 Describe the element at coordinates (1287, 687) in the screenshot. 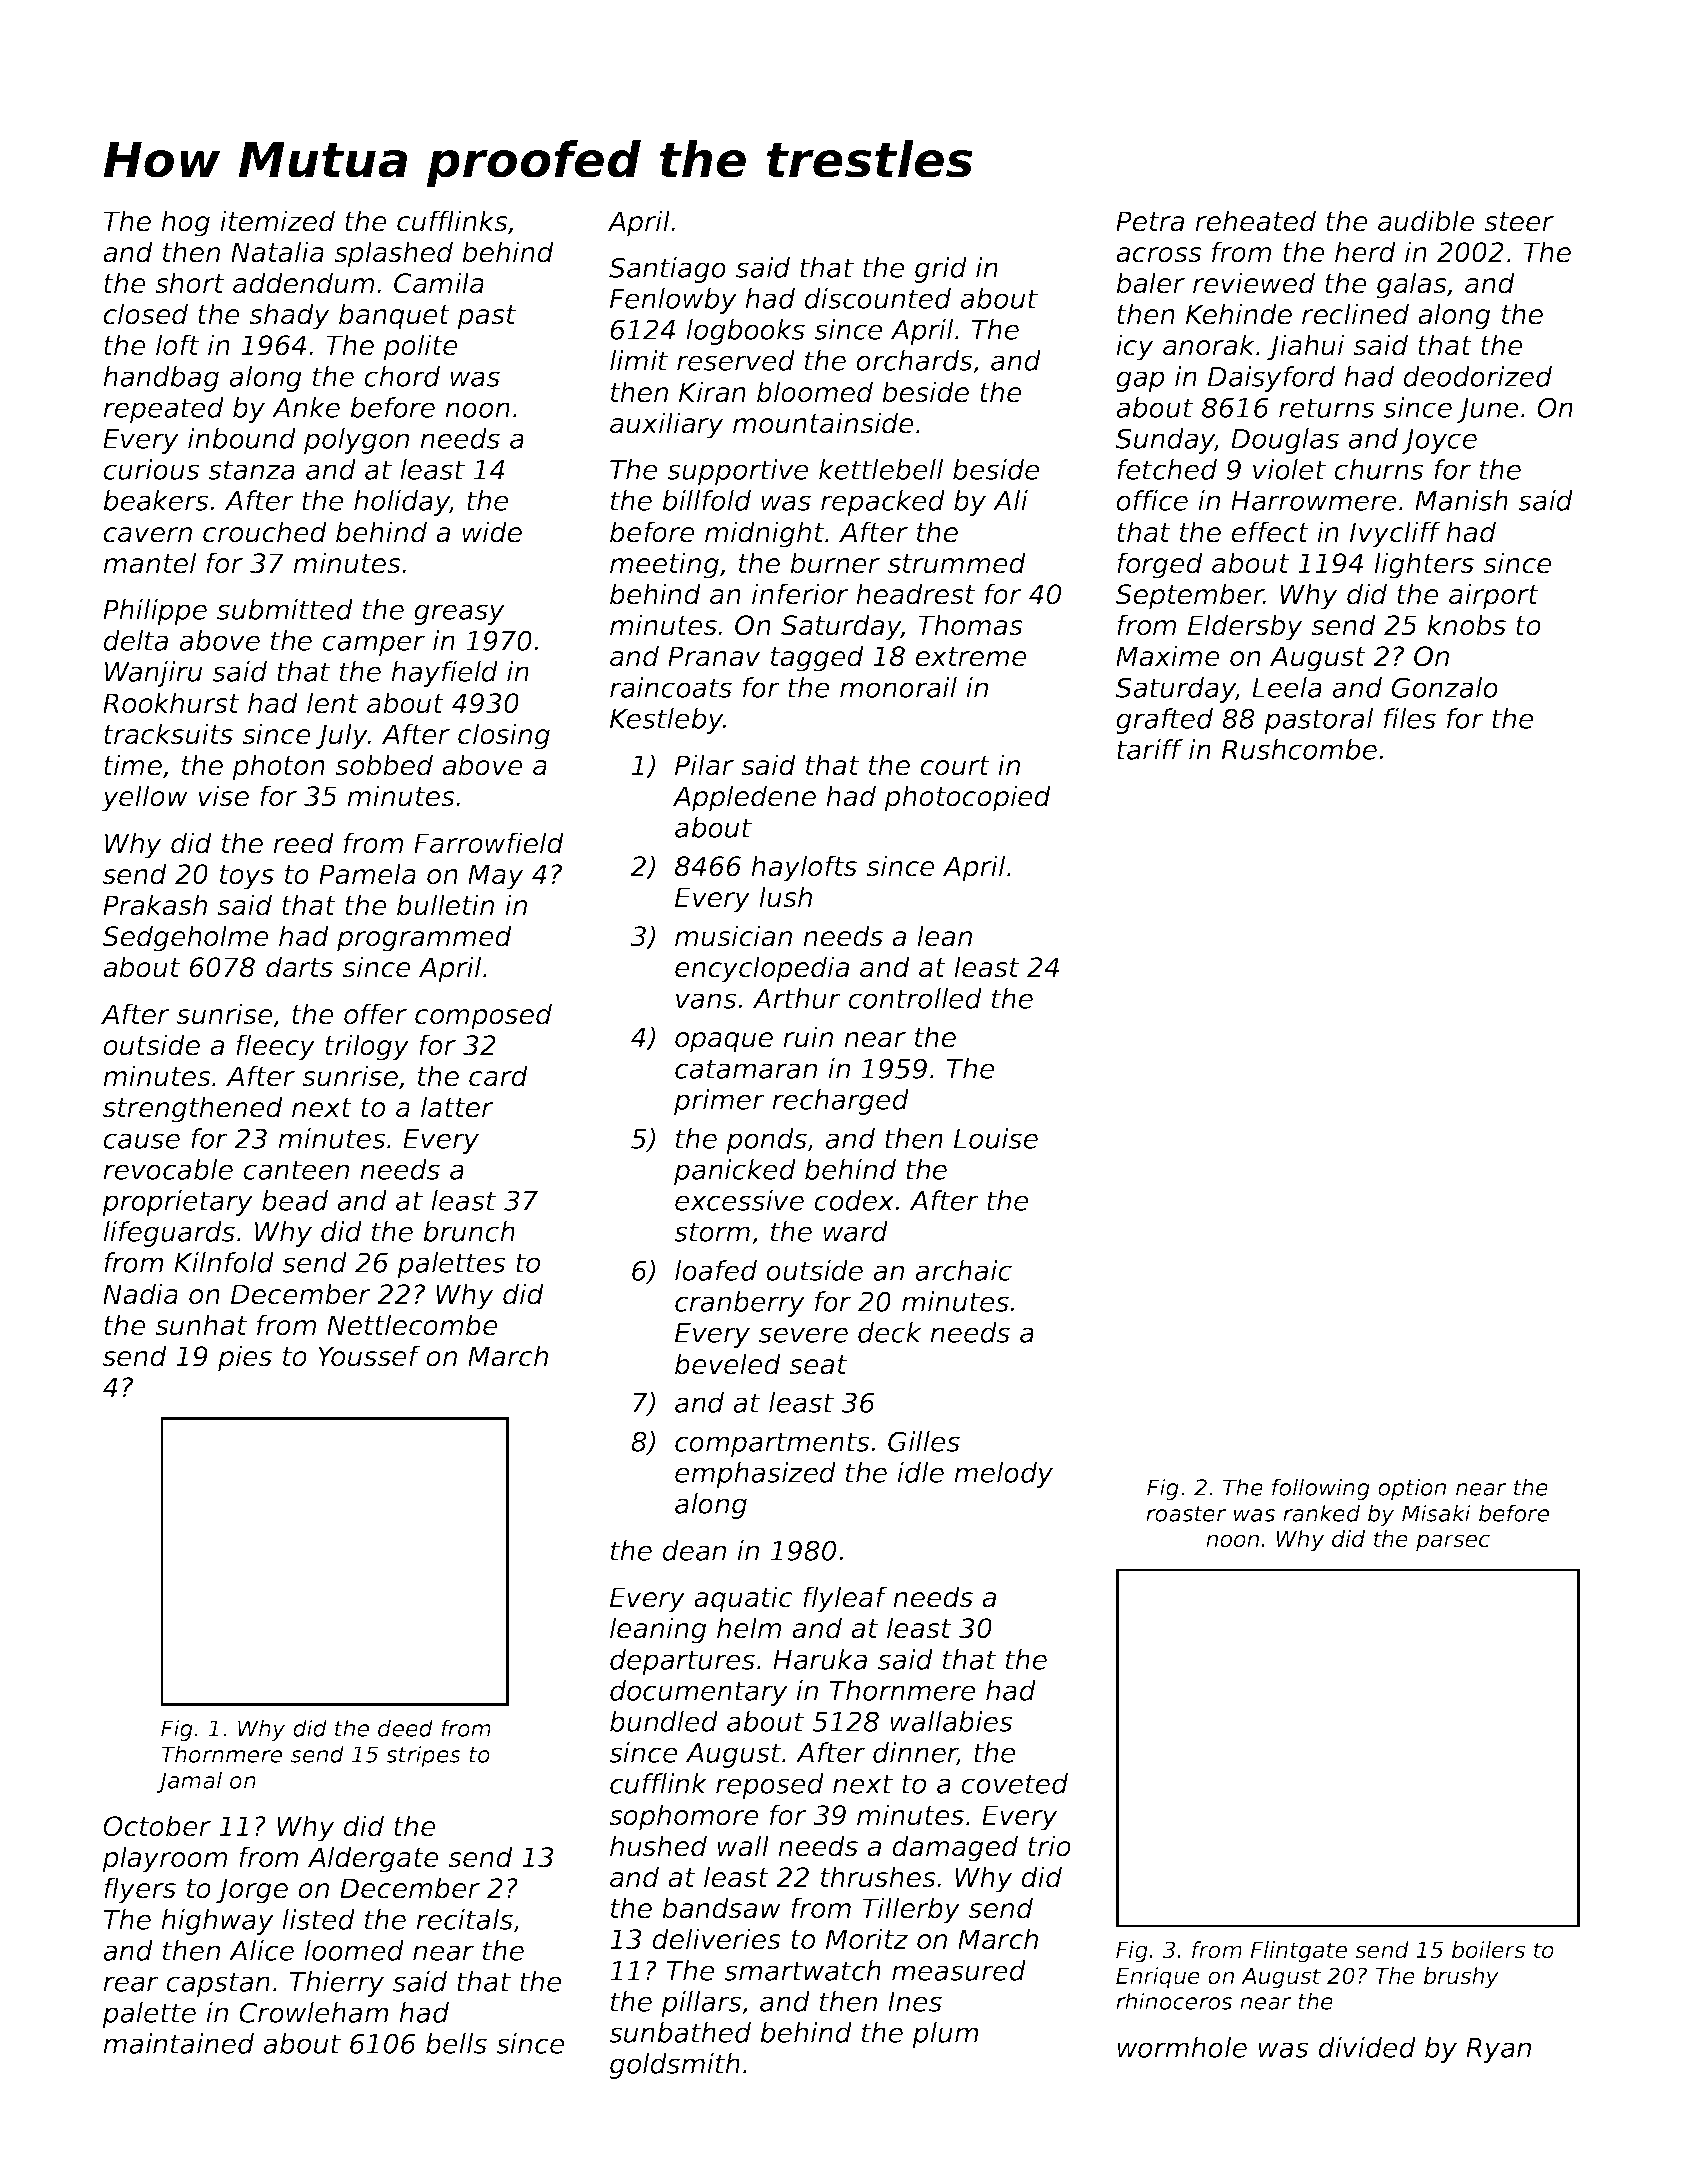

I see `Leela` at that location.
